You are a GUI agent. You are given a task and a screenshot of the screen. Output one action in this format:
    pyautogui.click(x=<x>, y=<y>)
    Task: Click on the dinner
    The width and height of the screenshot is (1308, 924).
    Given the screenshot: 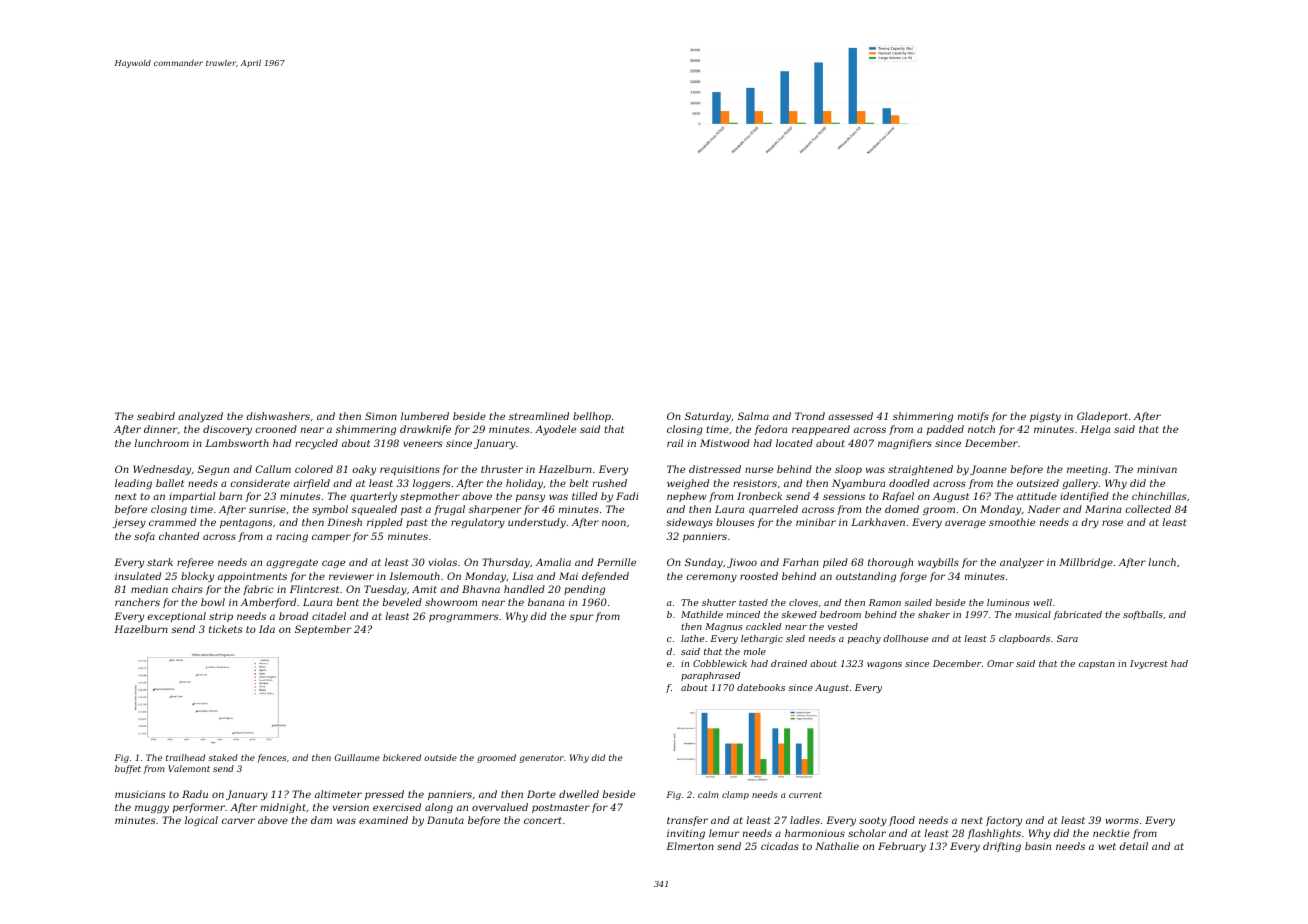 What is the action you would take?
    pyautogui.click(x=161, y=429)
